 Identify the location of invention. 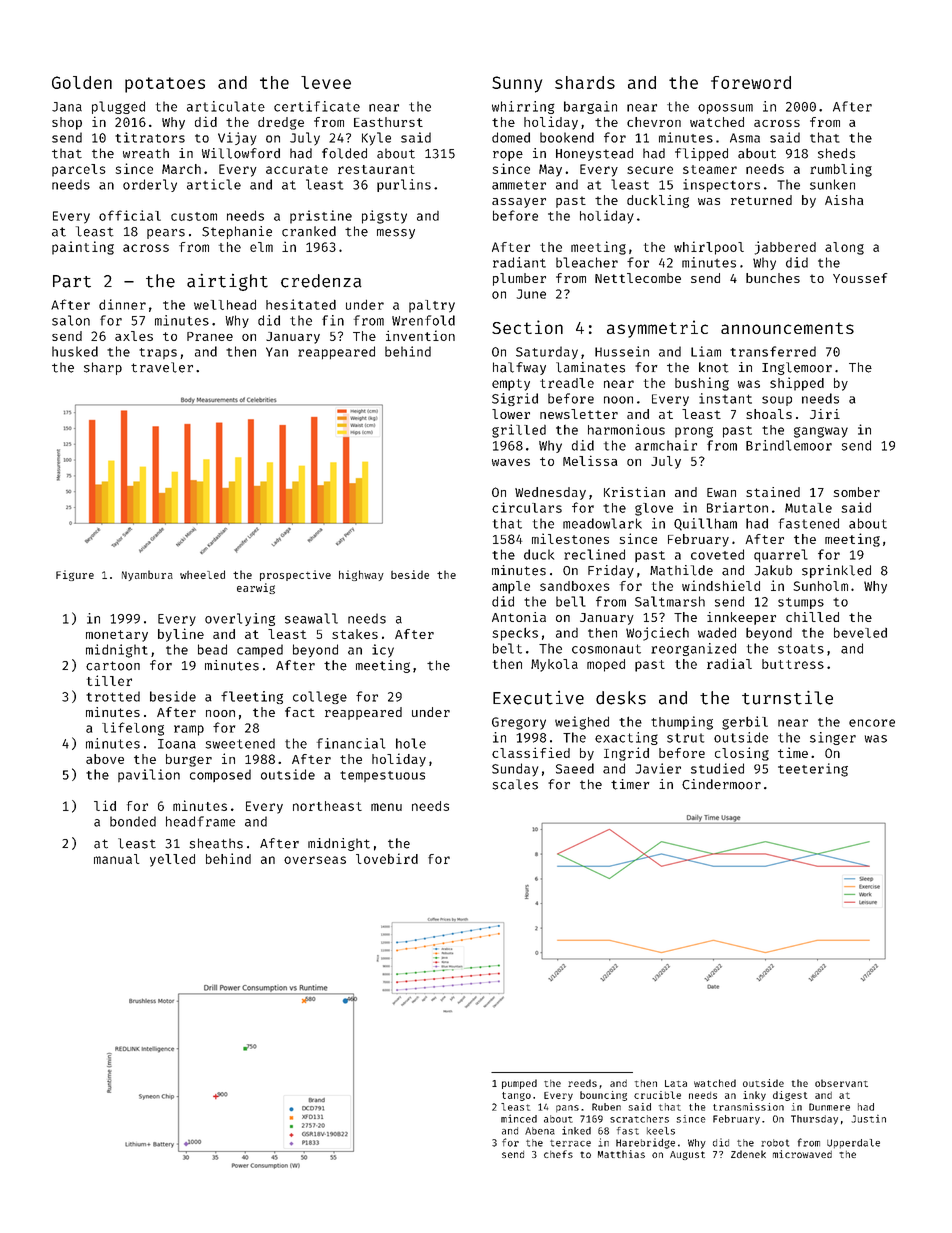
(420, 335).
